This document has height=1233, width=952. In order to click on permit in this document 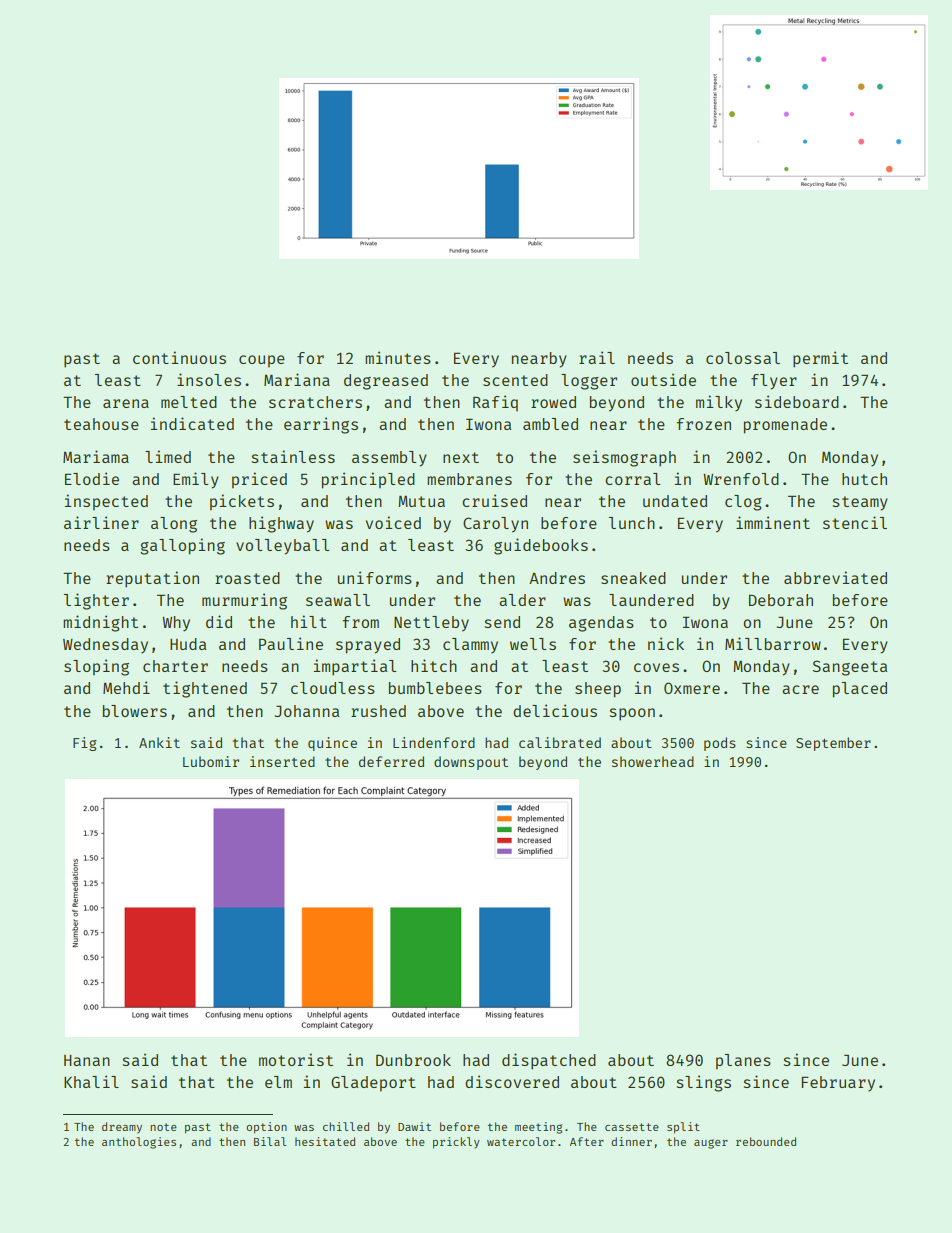, I will do `click(820, 359)`.
